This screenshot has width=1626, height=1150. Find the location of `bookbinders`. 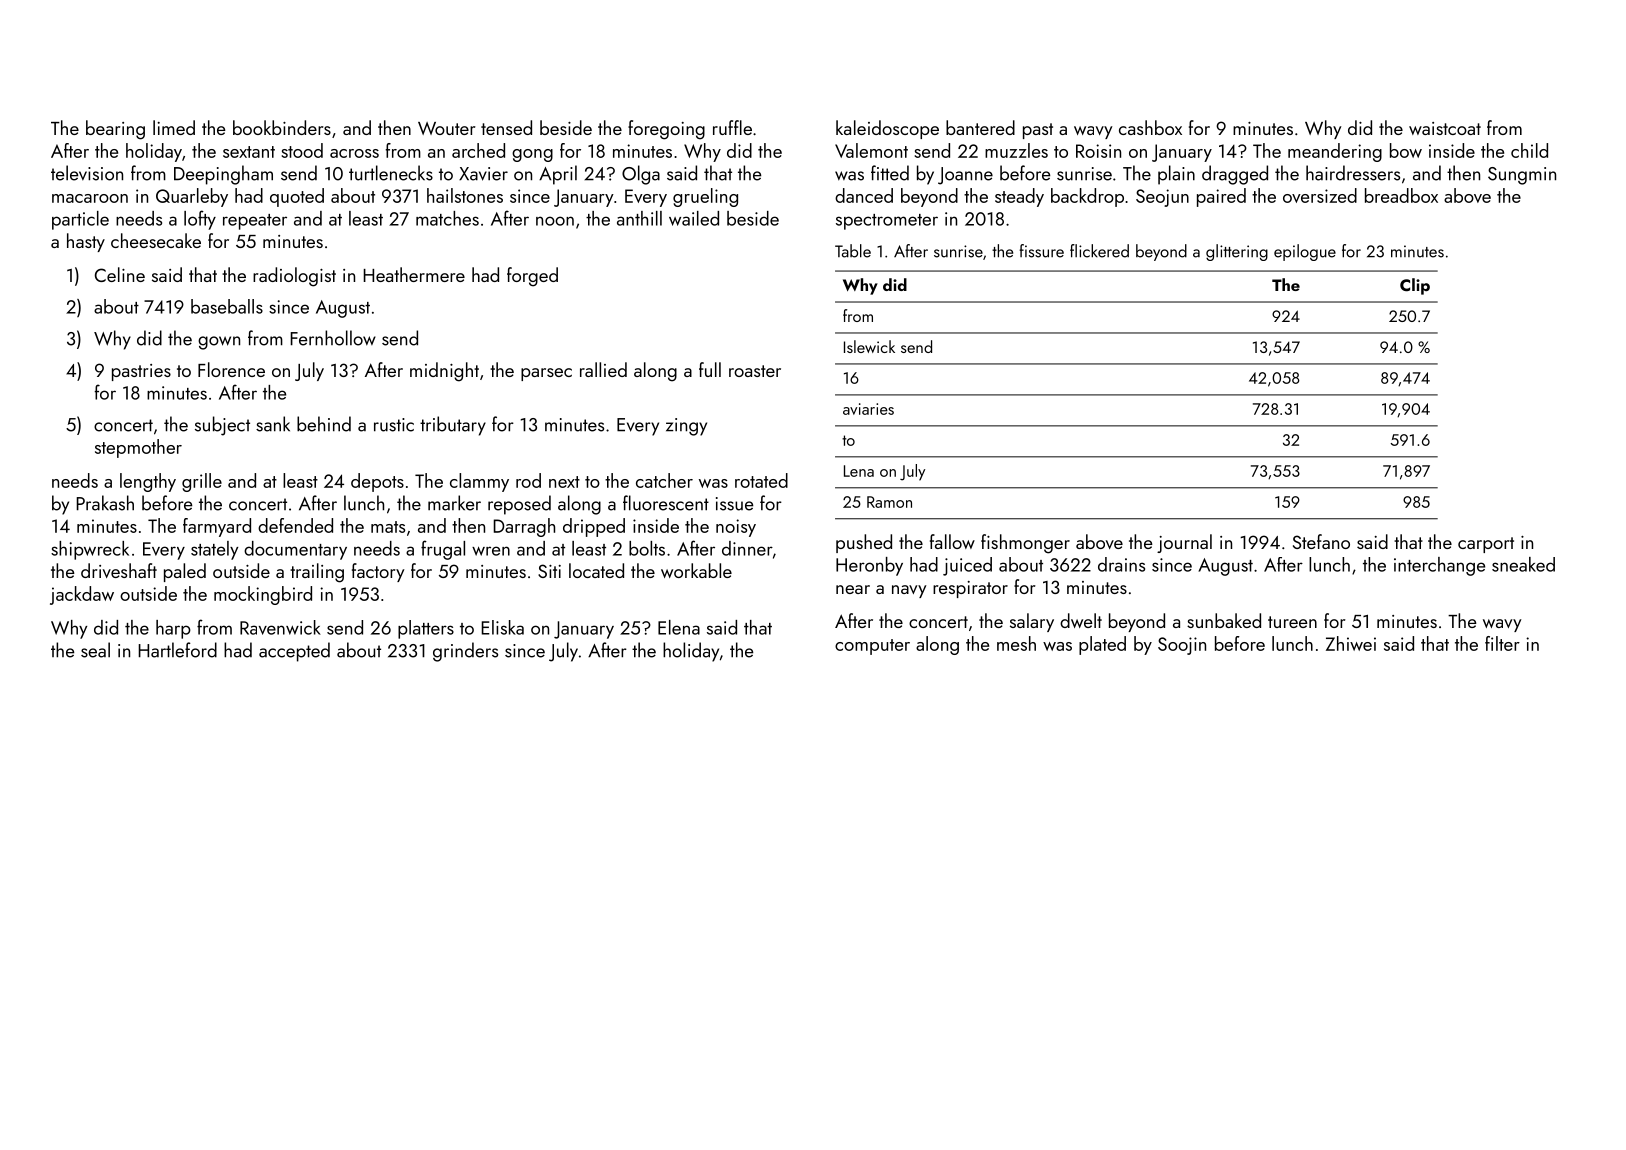

bookbinders is located at coordinates (282, 127).
